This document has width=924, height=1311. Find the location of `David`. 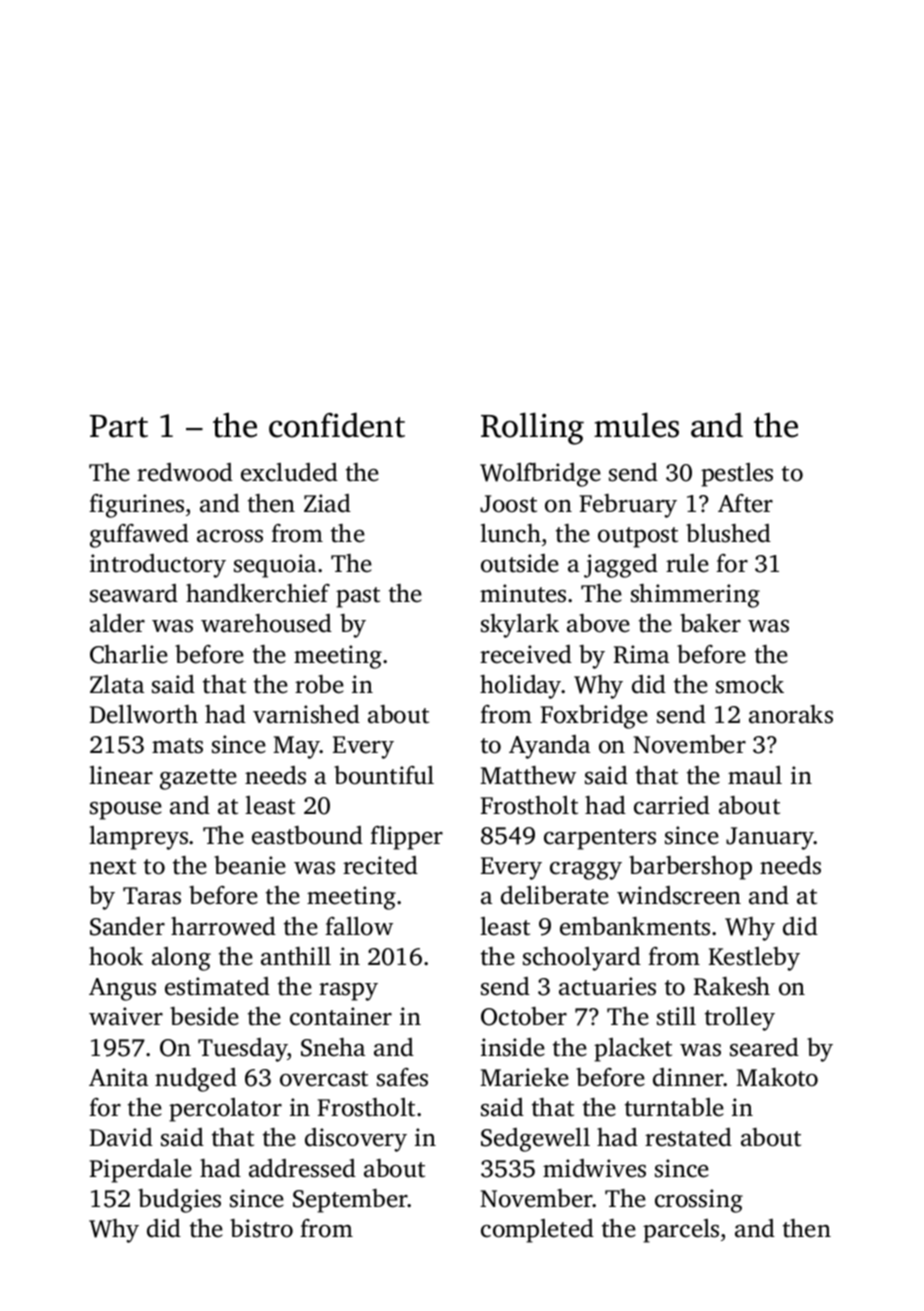

David is located at coordinates (121, 1137).
